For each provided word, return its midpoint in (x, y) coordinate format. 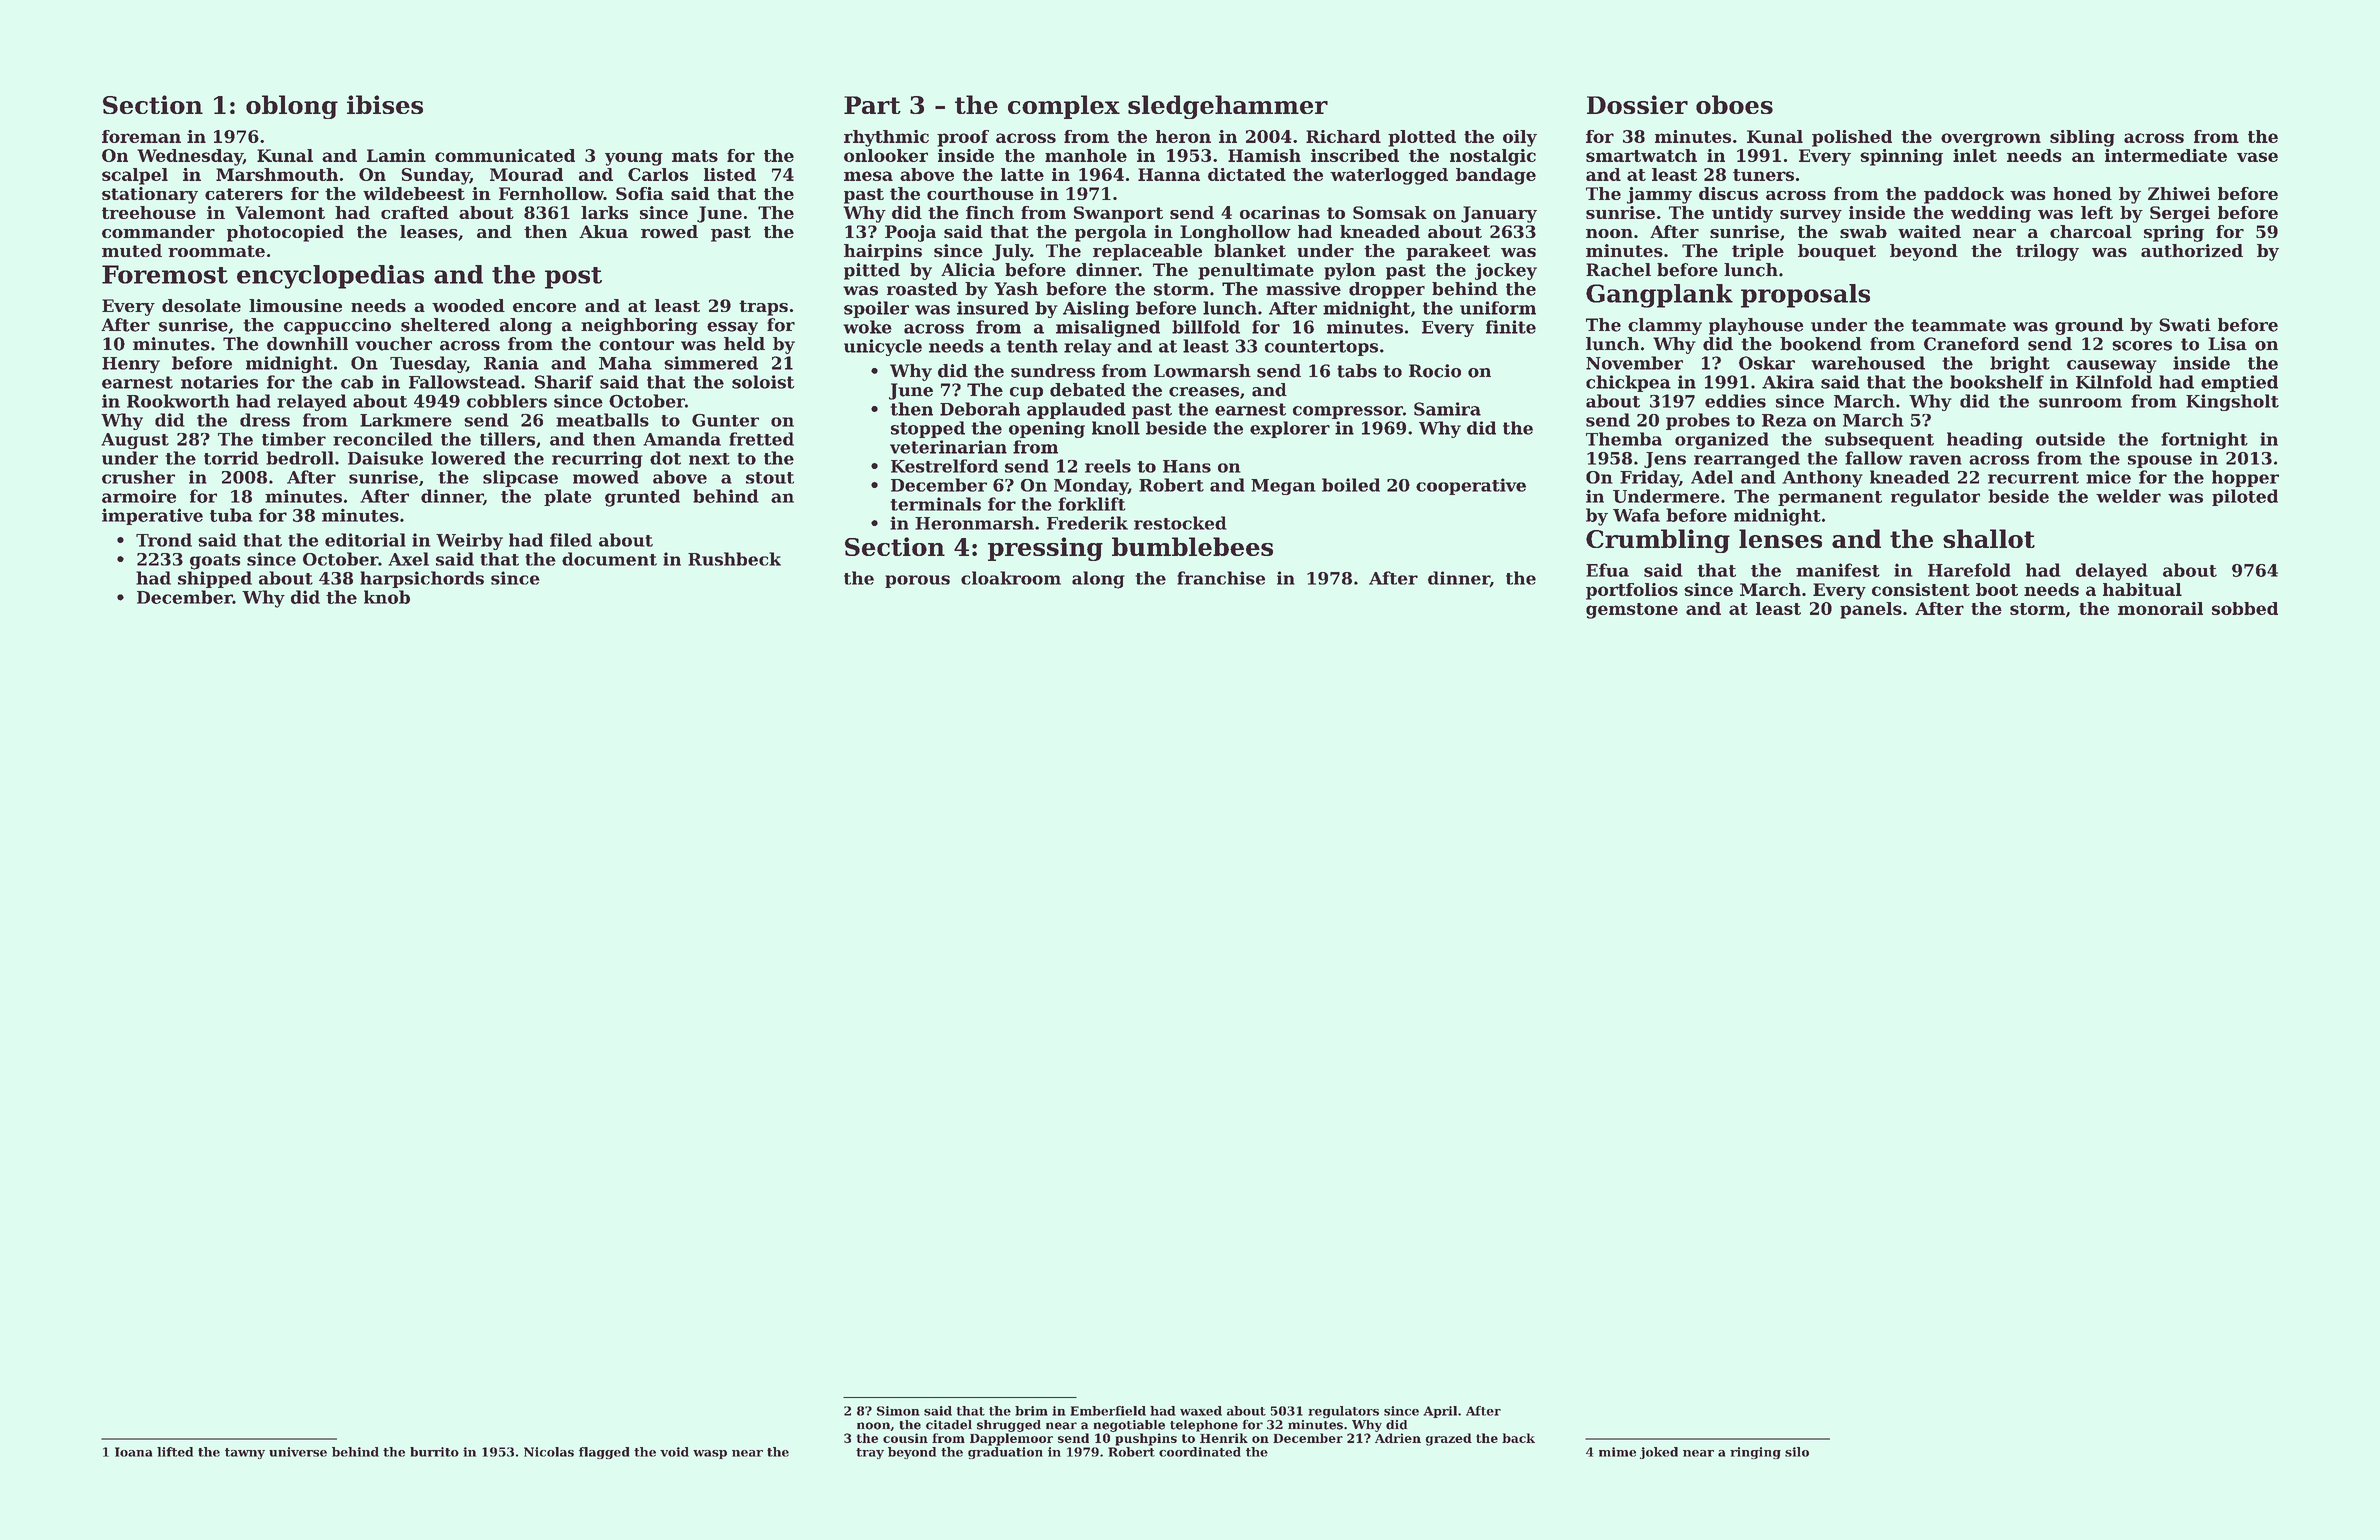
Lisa (2227, 344)
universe (298, 1452)
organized (1722, 440)
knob (387, 597)
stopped (928, 429)
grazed (1449, 1439)
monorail (2160, 608)
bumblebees (1192, 546)
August (135, 441)
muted (132, 250)
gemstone (1632, 611)
